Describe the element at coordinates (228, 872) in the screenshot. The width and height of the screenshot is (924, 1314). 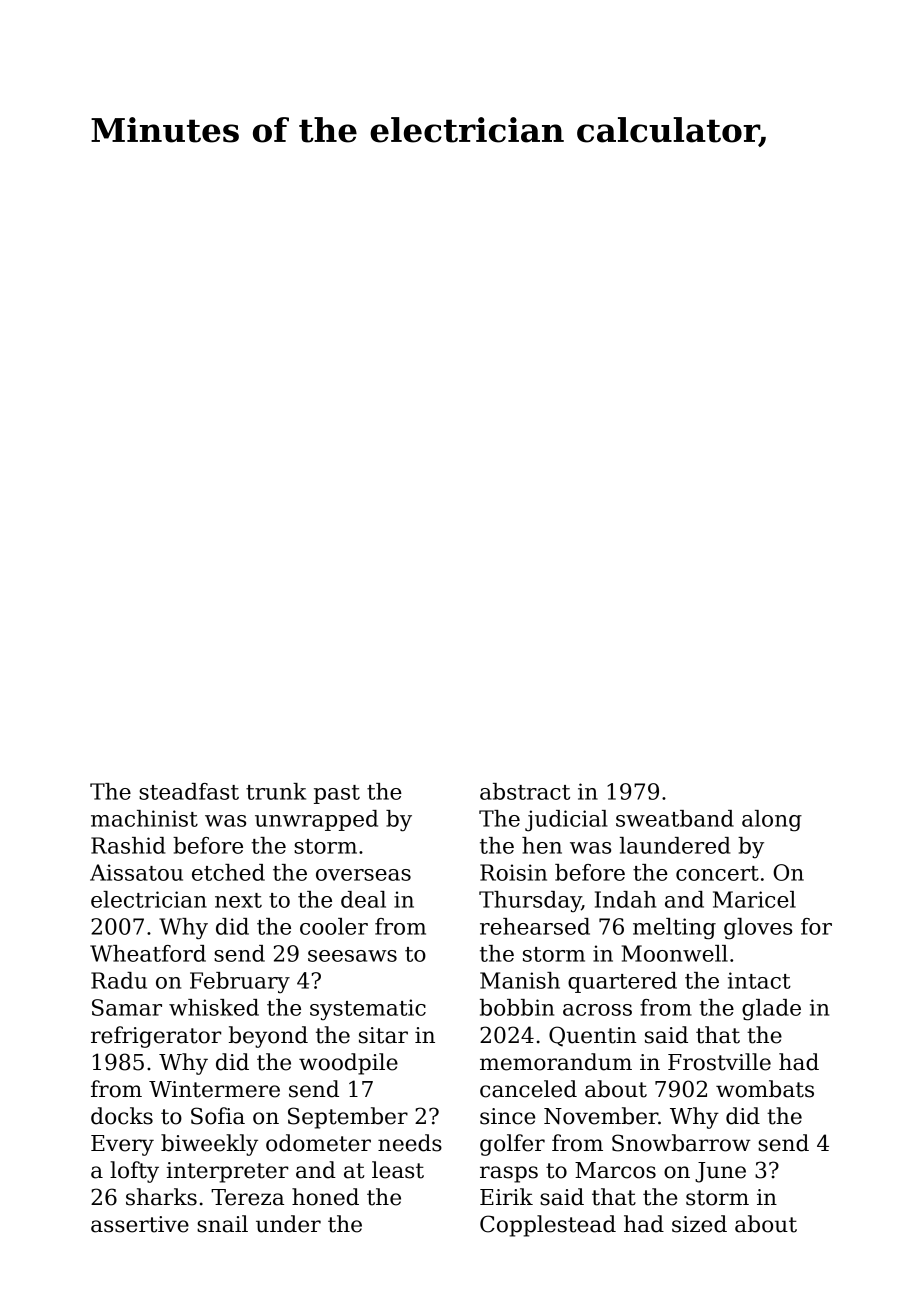
I see `etched` at that location.
